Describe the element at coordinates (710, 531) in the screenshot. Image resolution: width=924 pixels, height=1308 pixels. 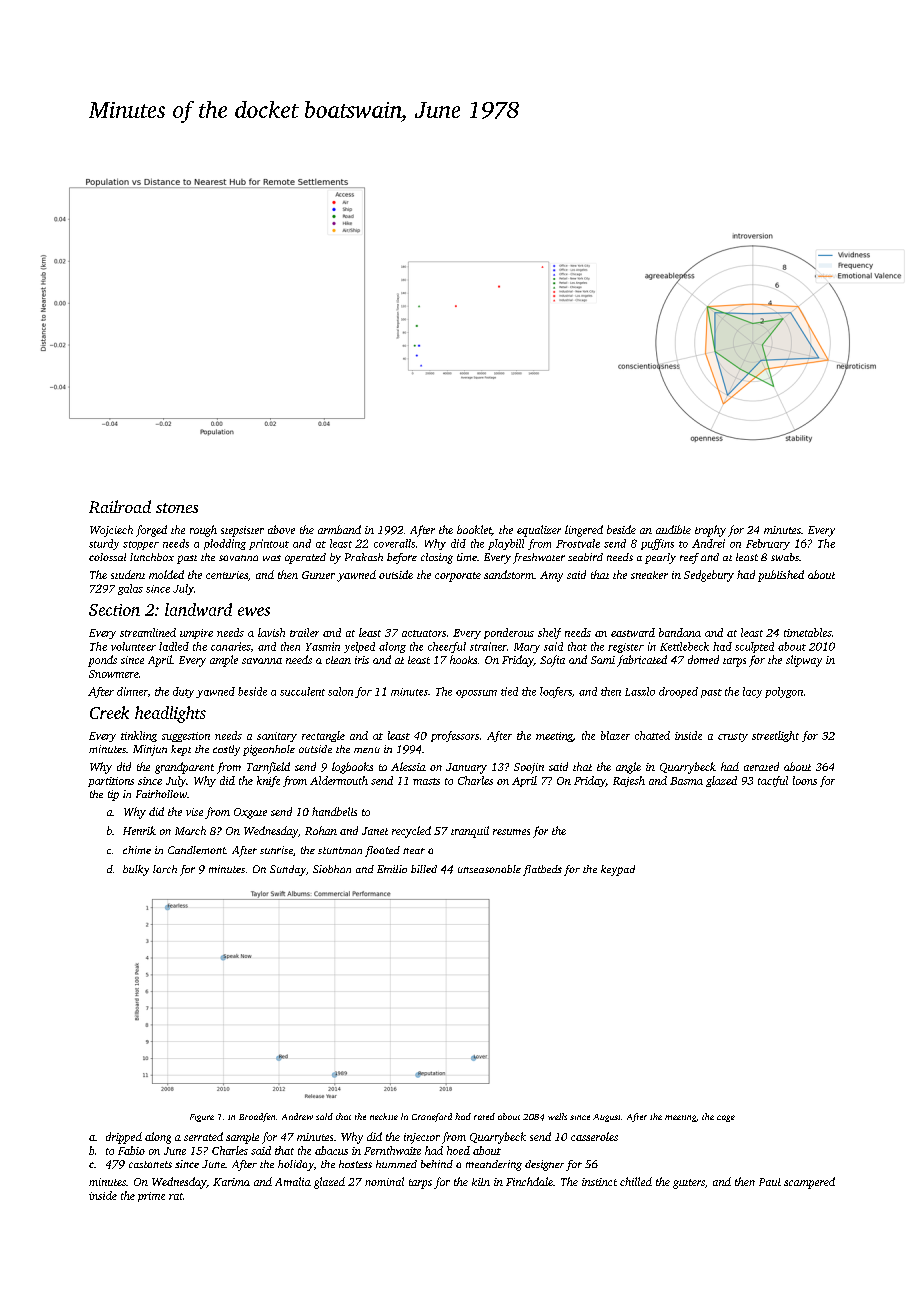
I see `trophy` at that location.
